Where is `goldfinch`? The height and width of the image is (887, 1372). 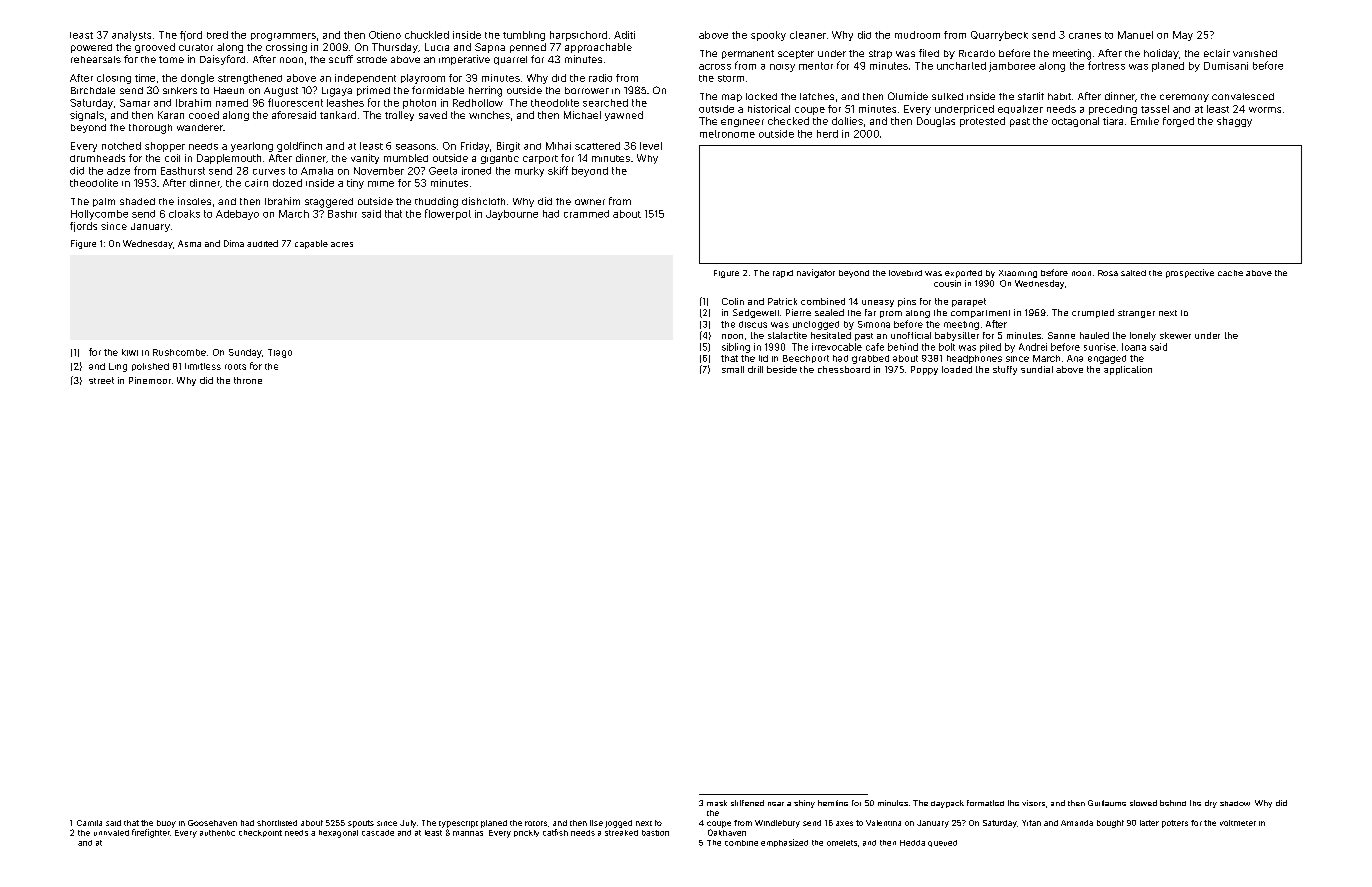
goldfinch is located at coordinates (299, 147).
